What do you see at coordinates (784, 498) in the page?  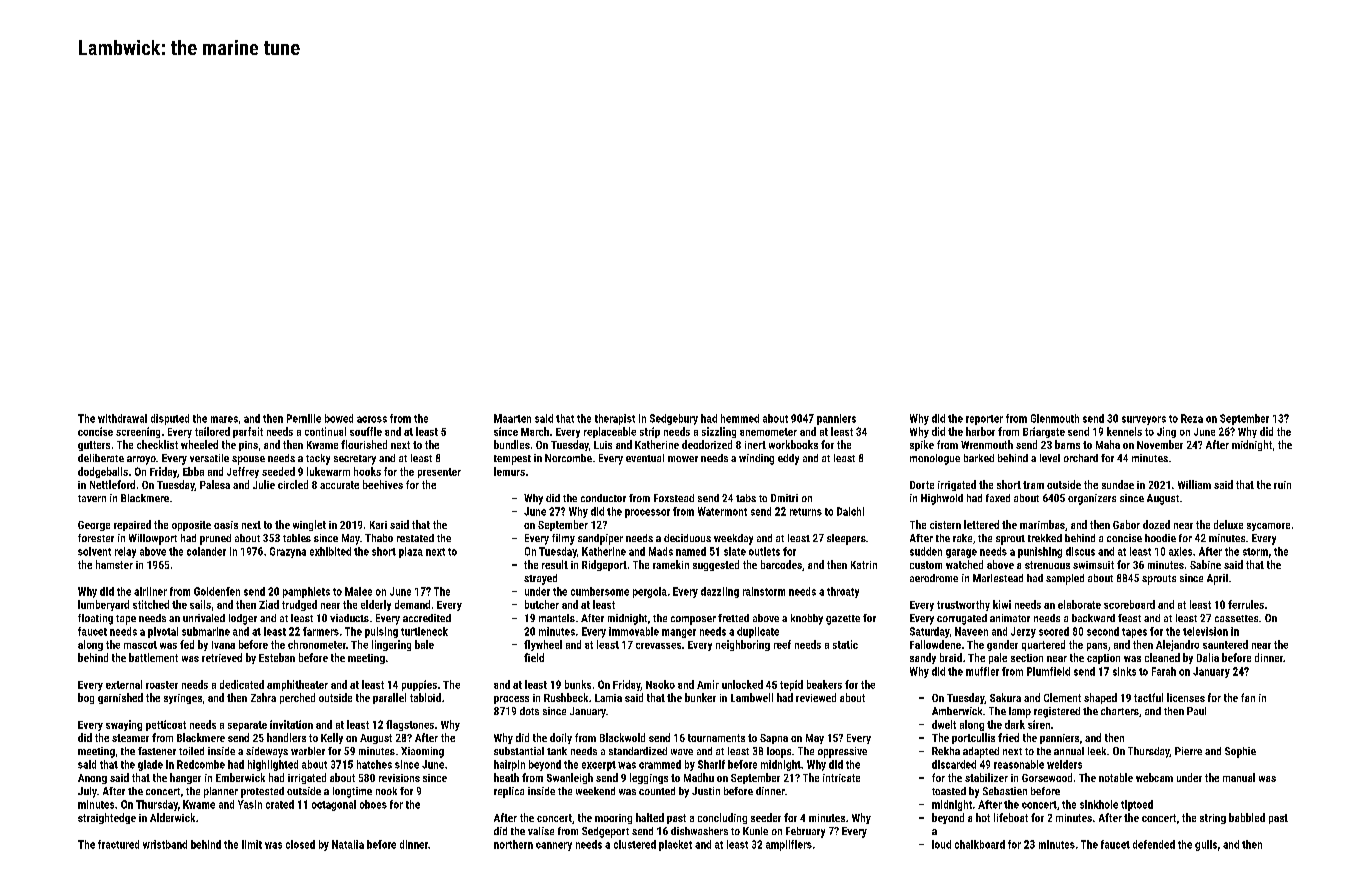 I see `Dmitri` at bounding box center [784, 498].
